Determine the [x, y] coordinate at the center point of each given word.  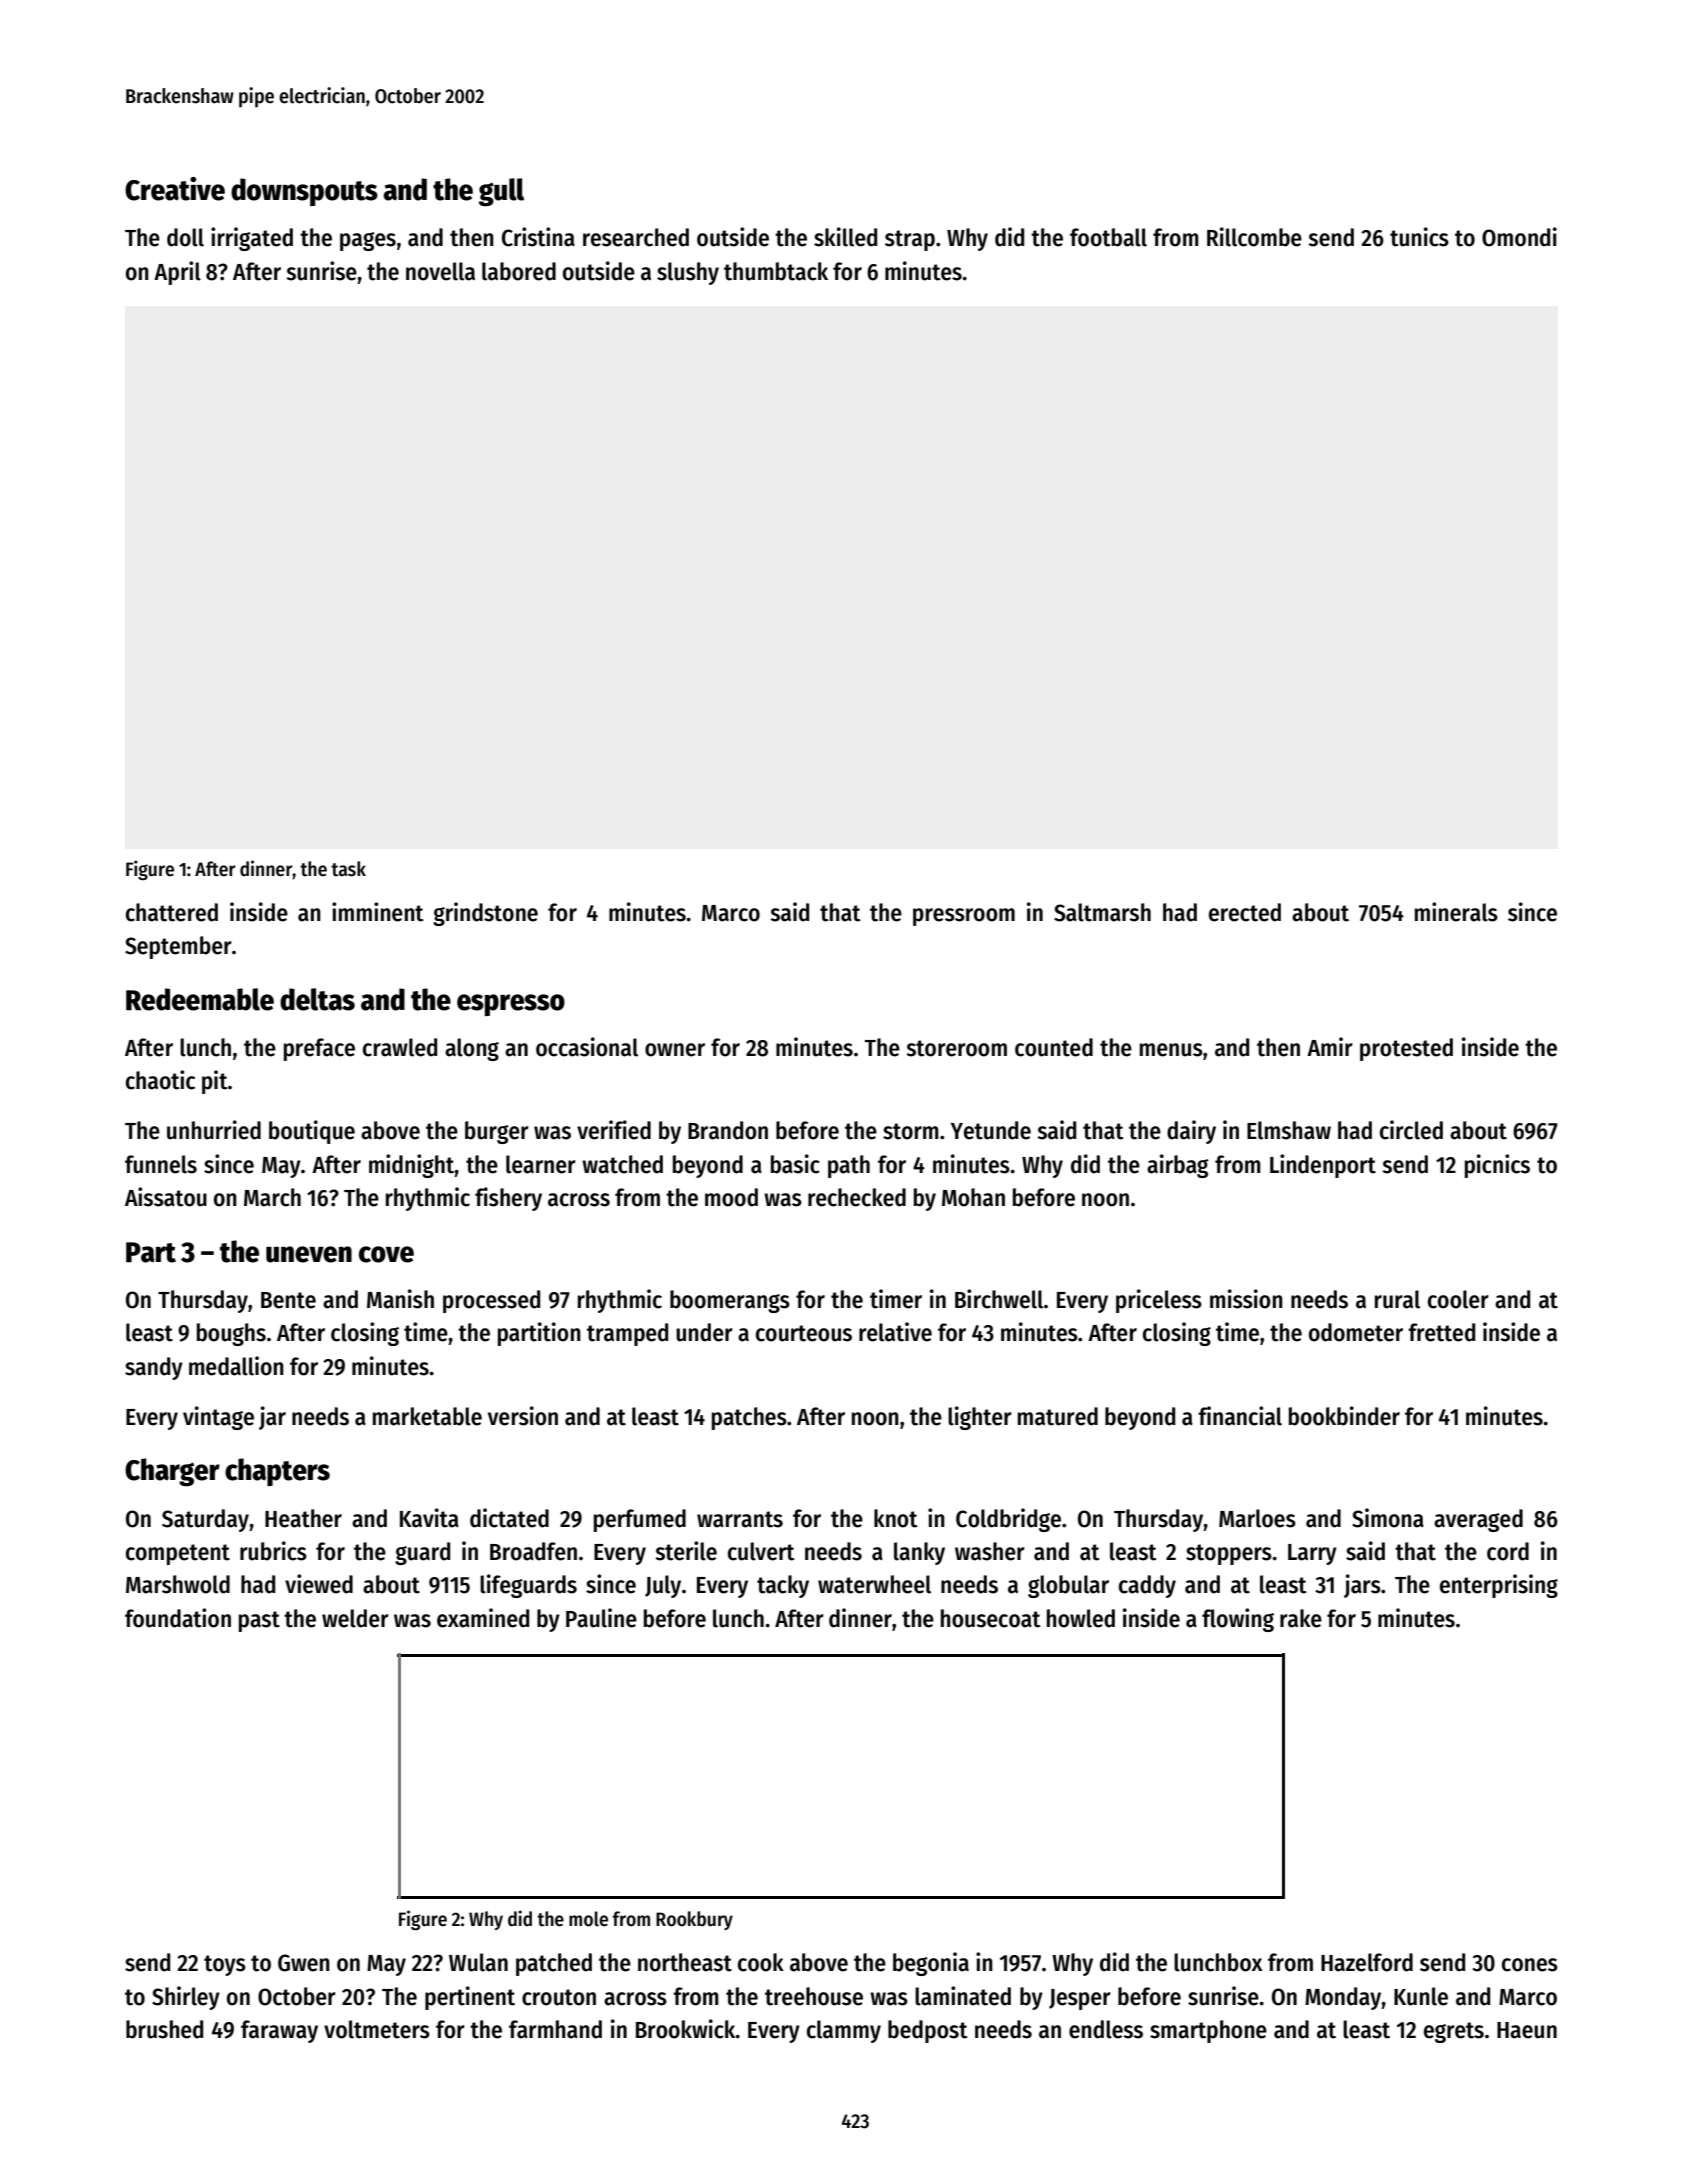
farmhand [555, 2029]
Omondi [1519, 237]
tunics [1419, 237]
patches [749, 1418]
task [348, 869]
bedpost [928, 2031]
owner [675, 1050]
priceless [1159, 1301]
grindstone [485, 914]
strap [910, 240]
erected [1245, 912]
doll [185, 237]
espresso [511, 1005]
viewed [319, 1584]
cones [1530, 1965]
